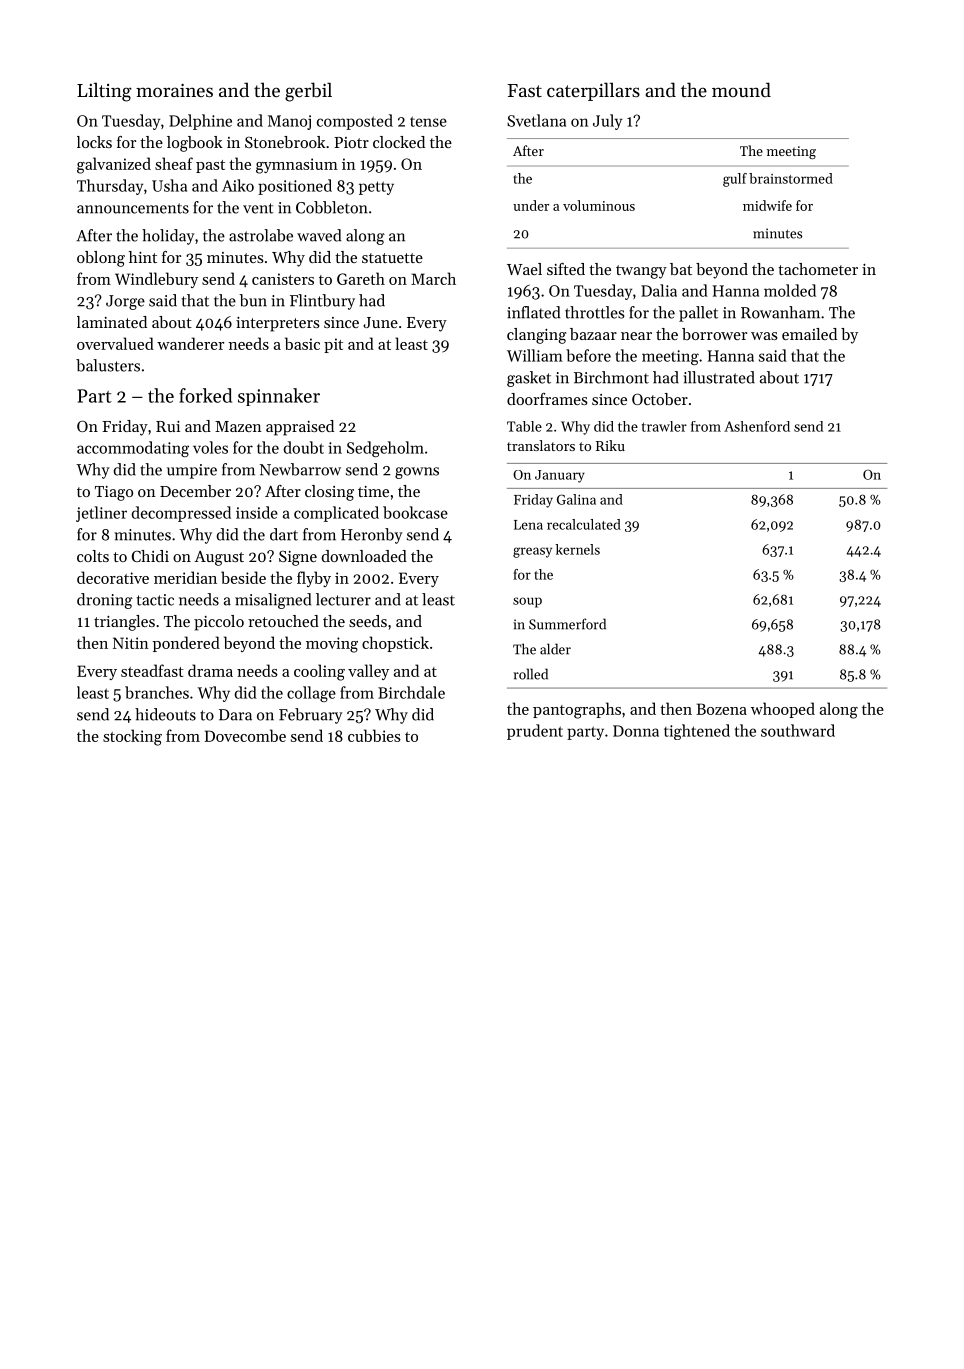 This screenshot has width=964, height=1369. Describe the element at coordinates (790, 290) in the screenshot. I see `molded` at that location.
